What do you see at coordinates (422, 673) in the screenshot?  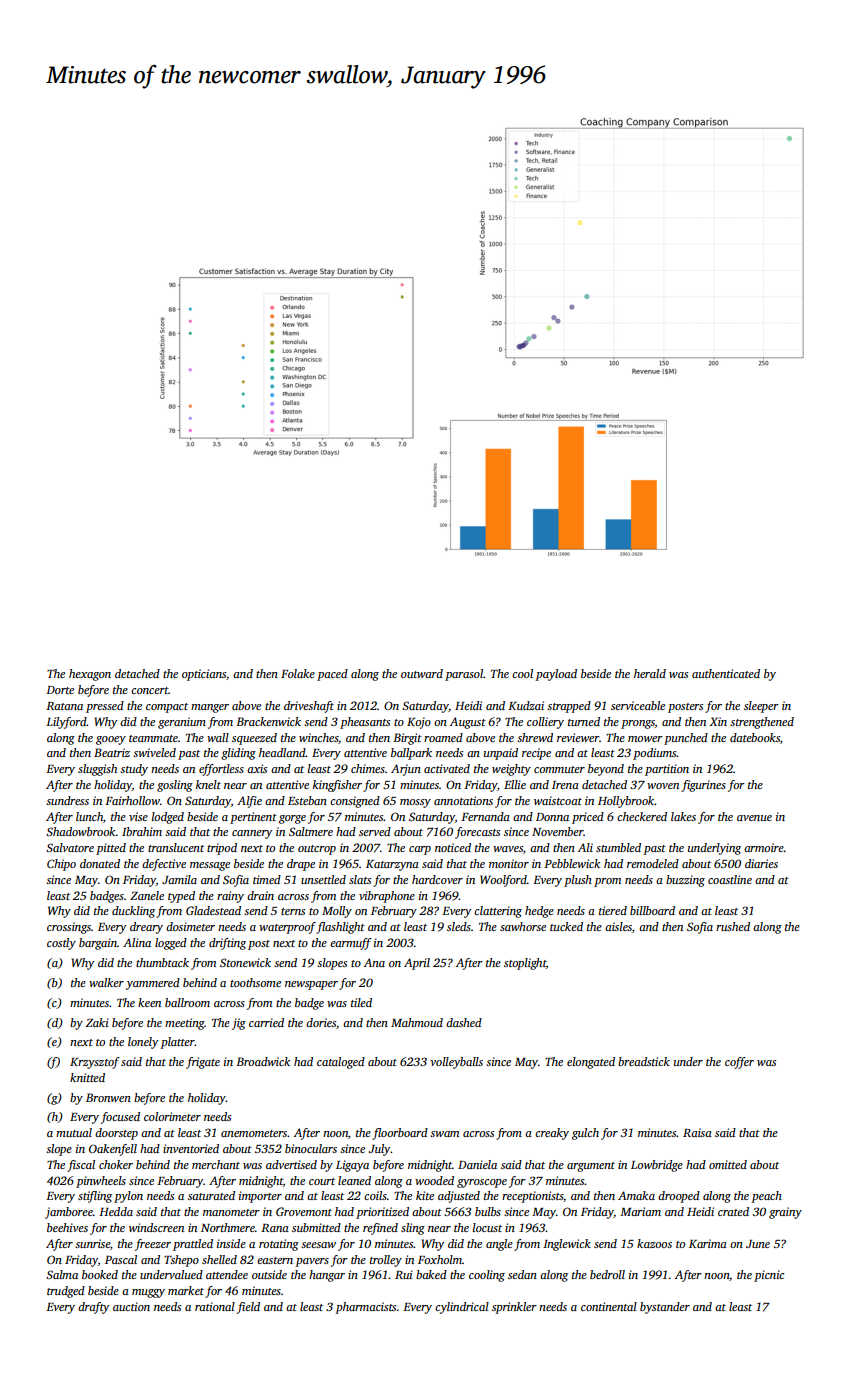 I see `outward` at bounding box center [422, 673].
